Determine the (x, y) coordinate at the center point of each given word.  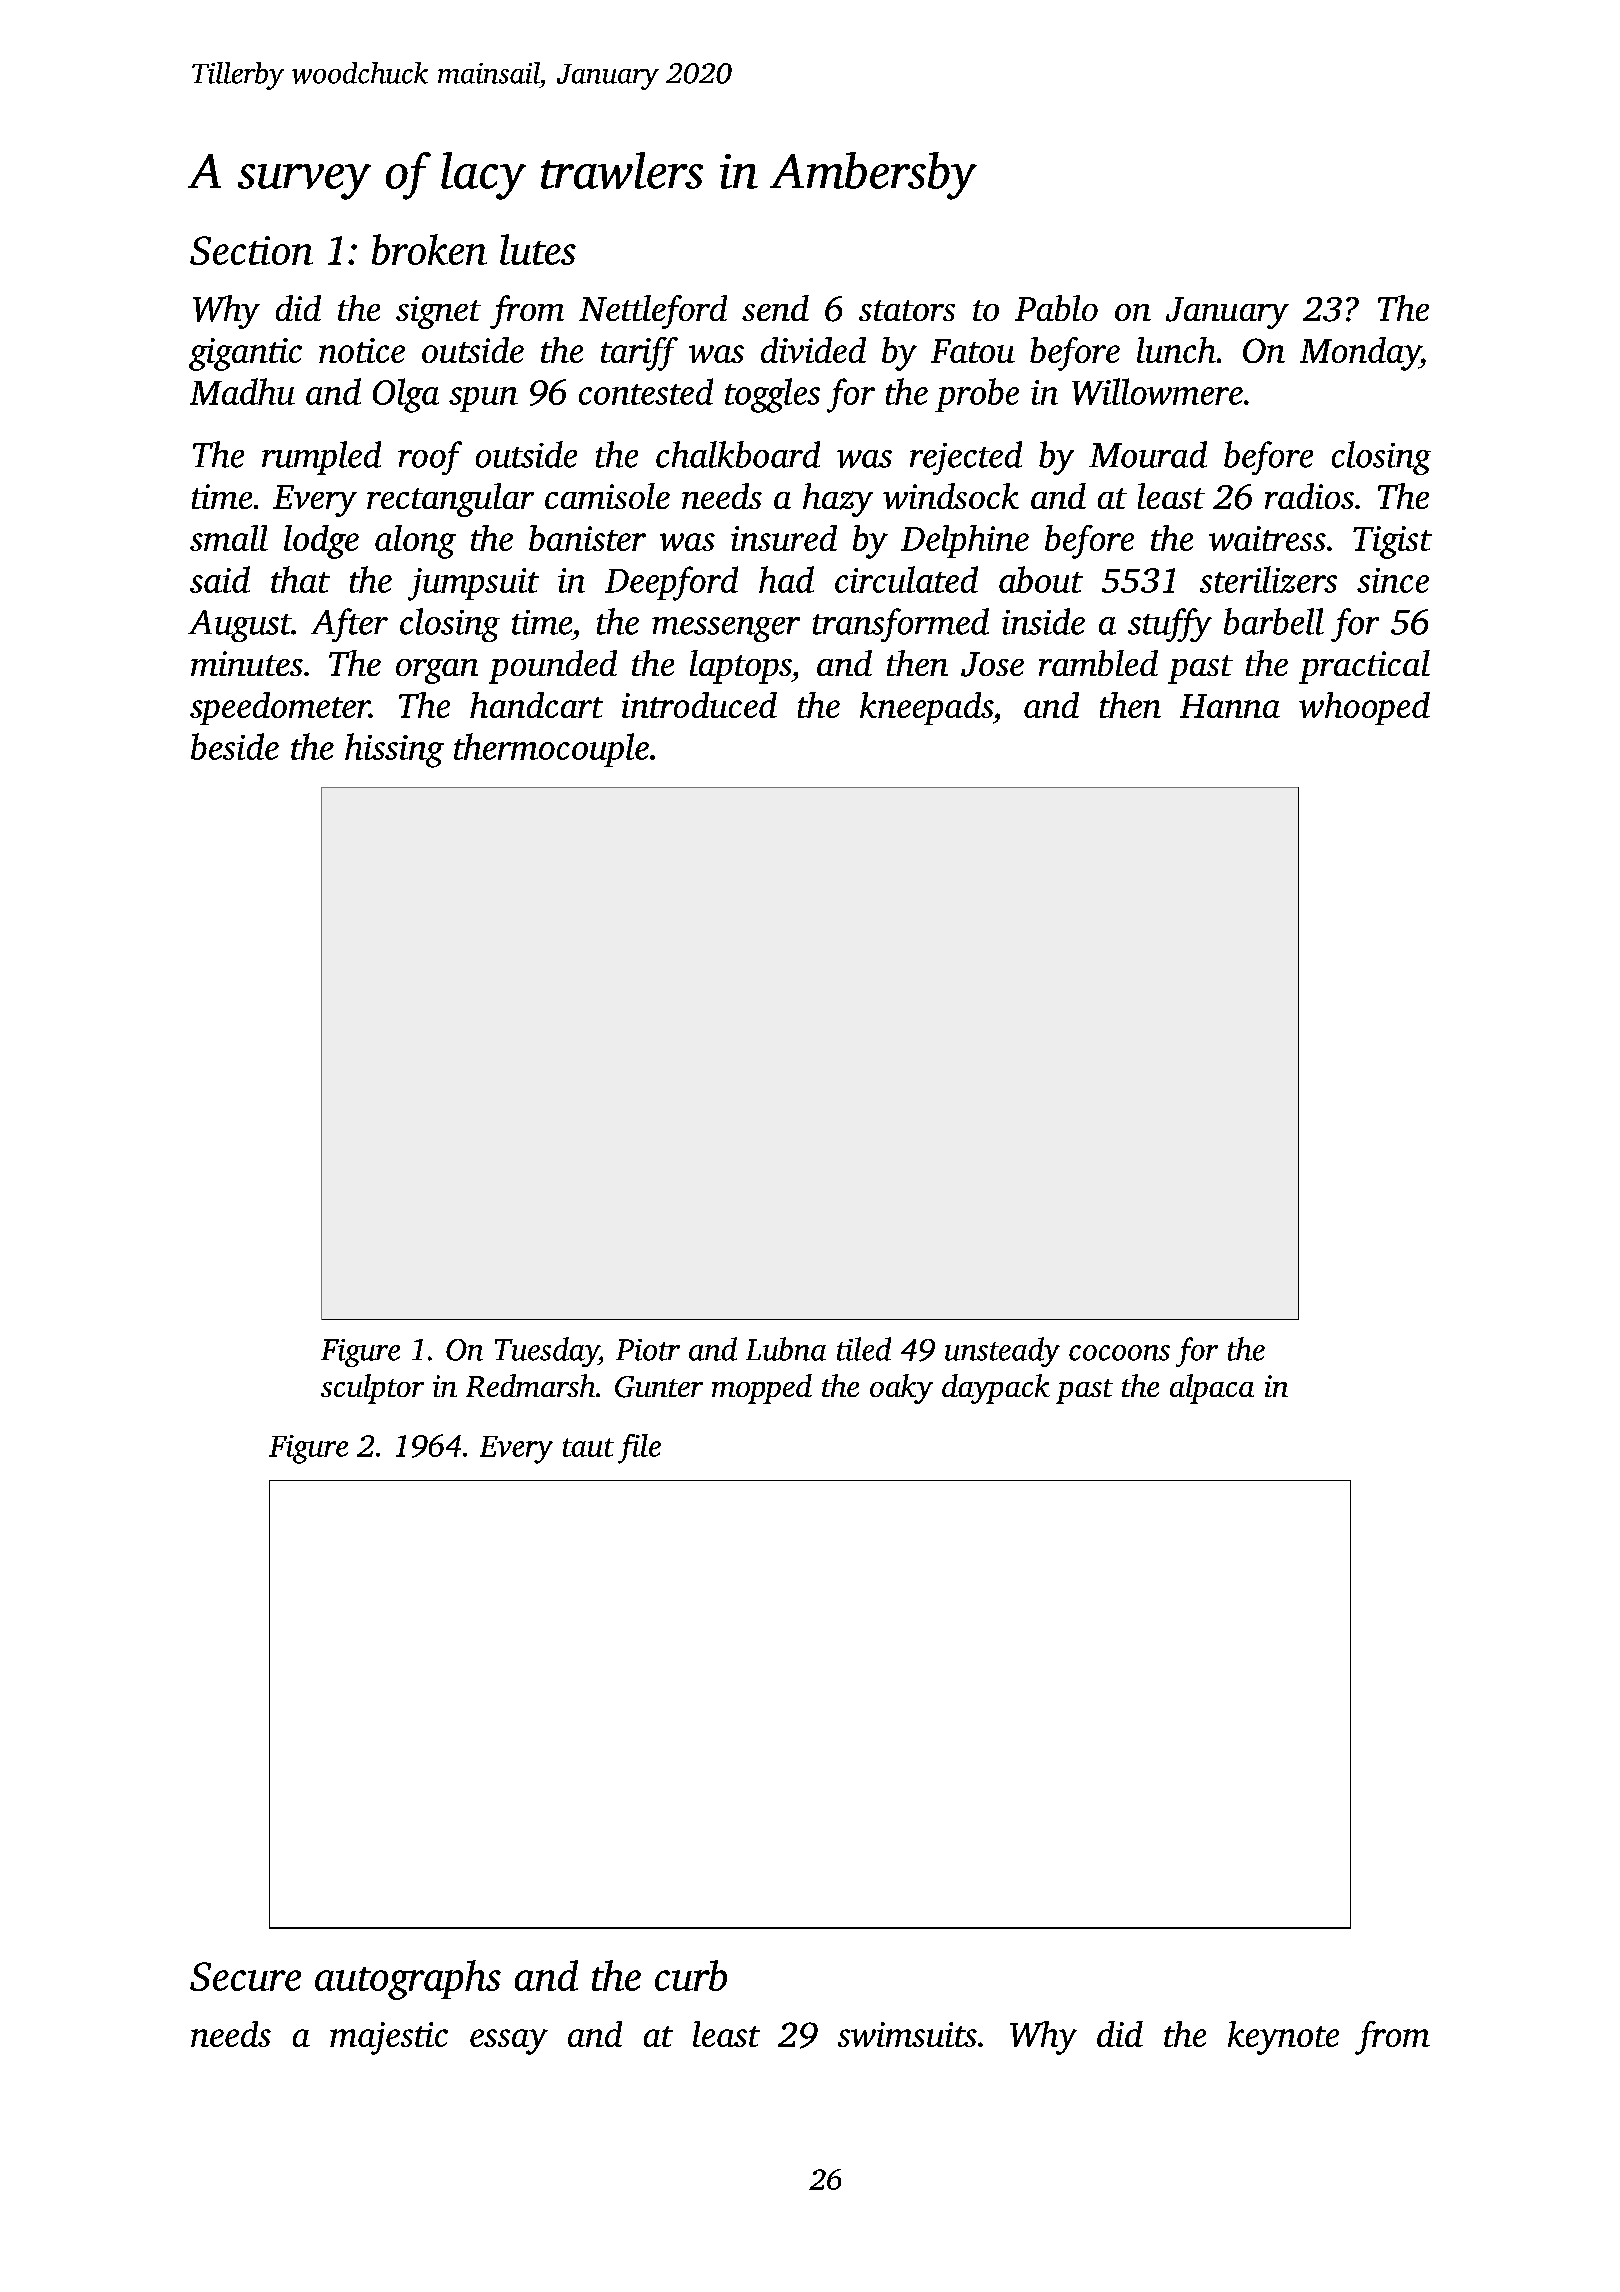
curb (691, 1975)
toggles (772, 395)
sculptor (372, 1389)
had (786, 579)
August (240, 626)
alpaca (1212, 1389)
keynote (1283, 2038)
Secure (245, 1976)
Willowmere (1157, 391)
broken (429, 249)
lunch (1176, 350)
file (639, 1449)
